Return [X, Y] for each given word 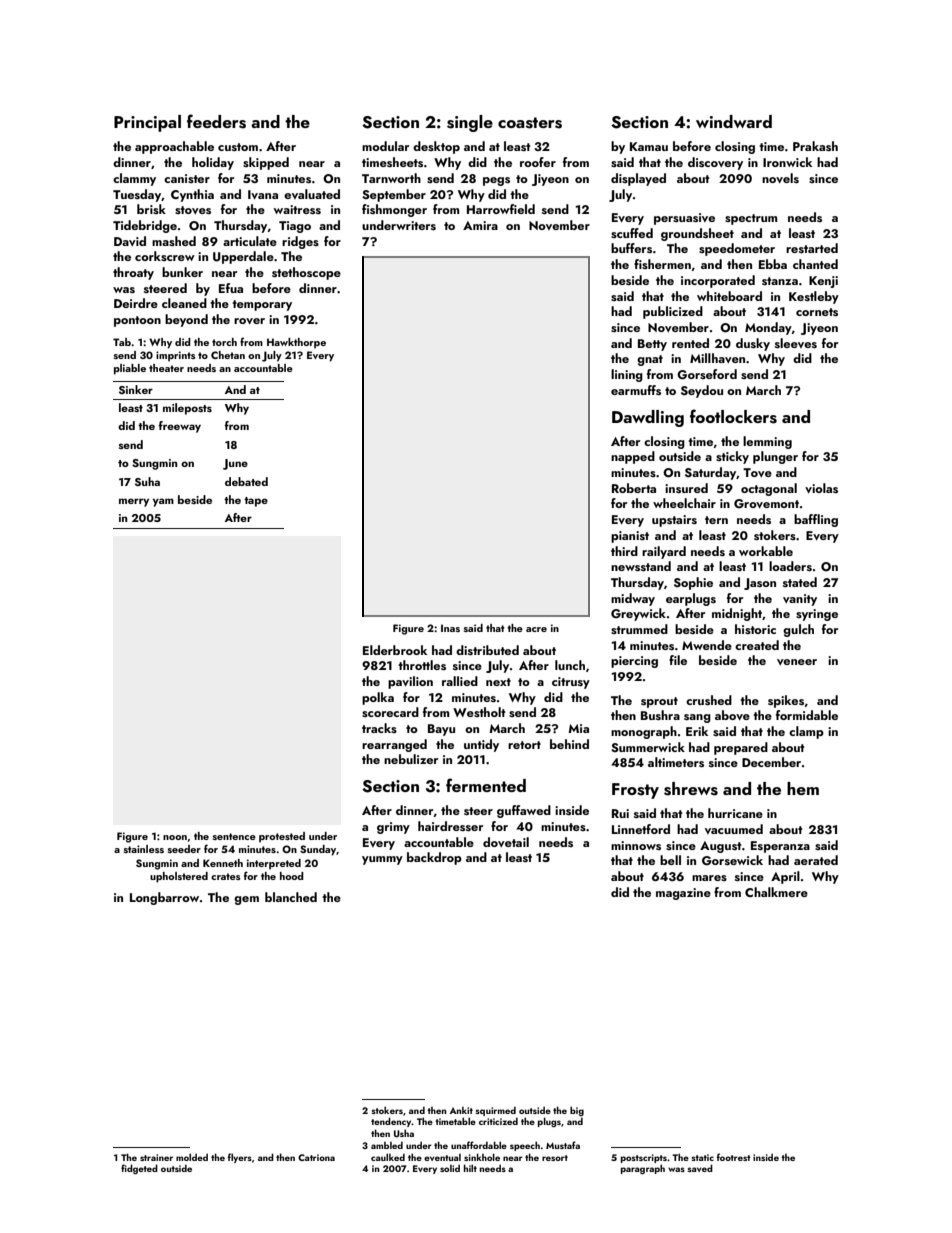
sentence [234, 836]
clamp [806, 732]
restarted [812, 248]
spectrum [751, 219]
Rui [620, 813]
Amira [480, 225]
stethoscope [306, 273]
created [757, 645]
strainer [156, 1157]
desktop [436, 147]
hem [803, 788]
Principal [147, 123]
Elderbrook [395, 650]
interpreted [274, 864]
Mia [578, 728]
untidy [481, 745]
